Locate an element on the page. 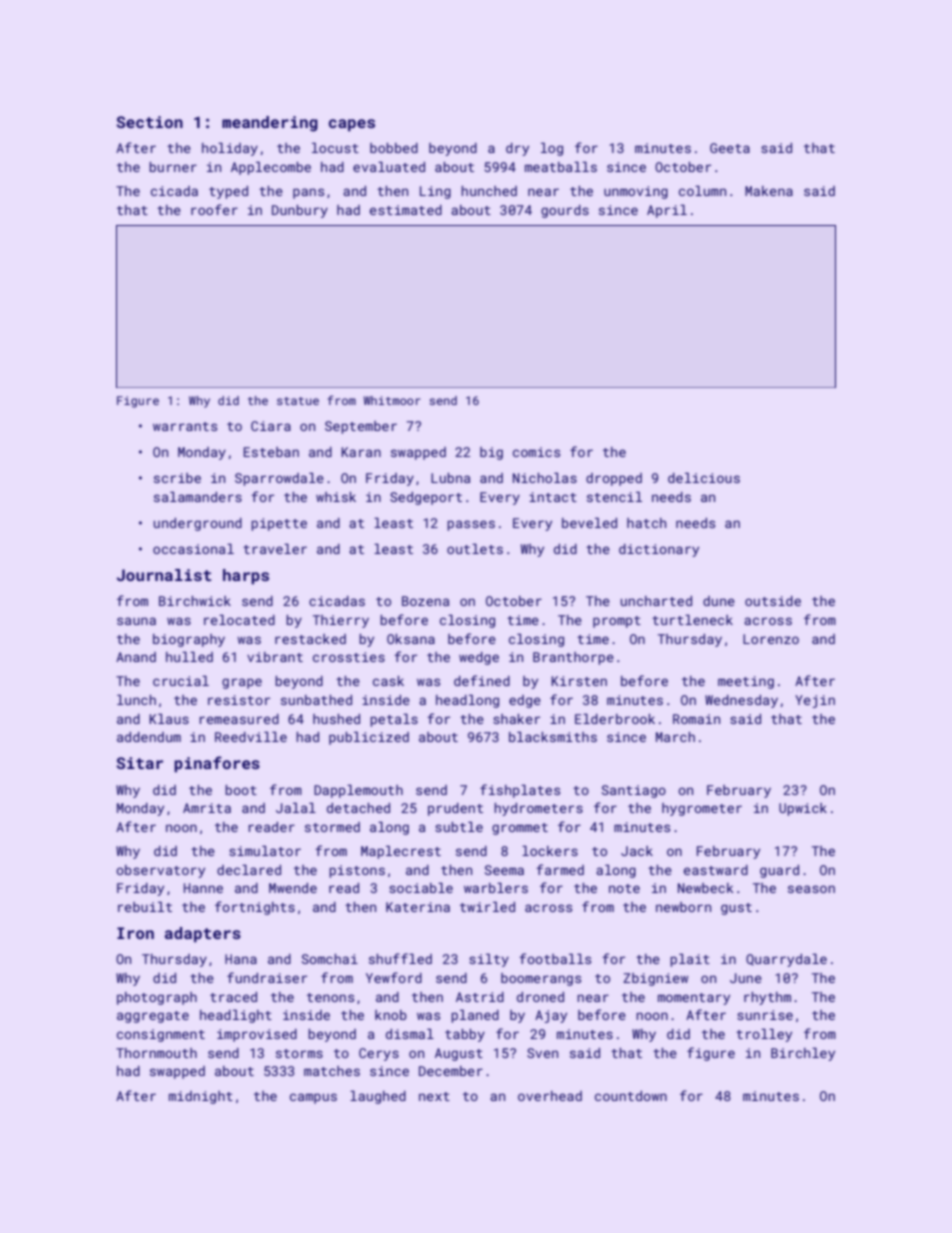 This document has height=1233, width=952. midnight is located at coordinates (201, 1097).
